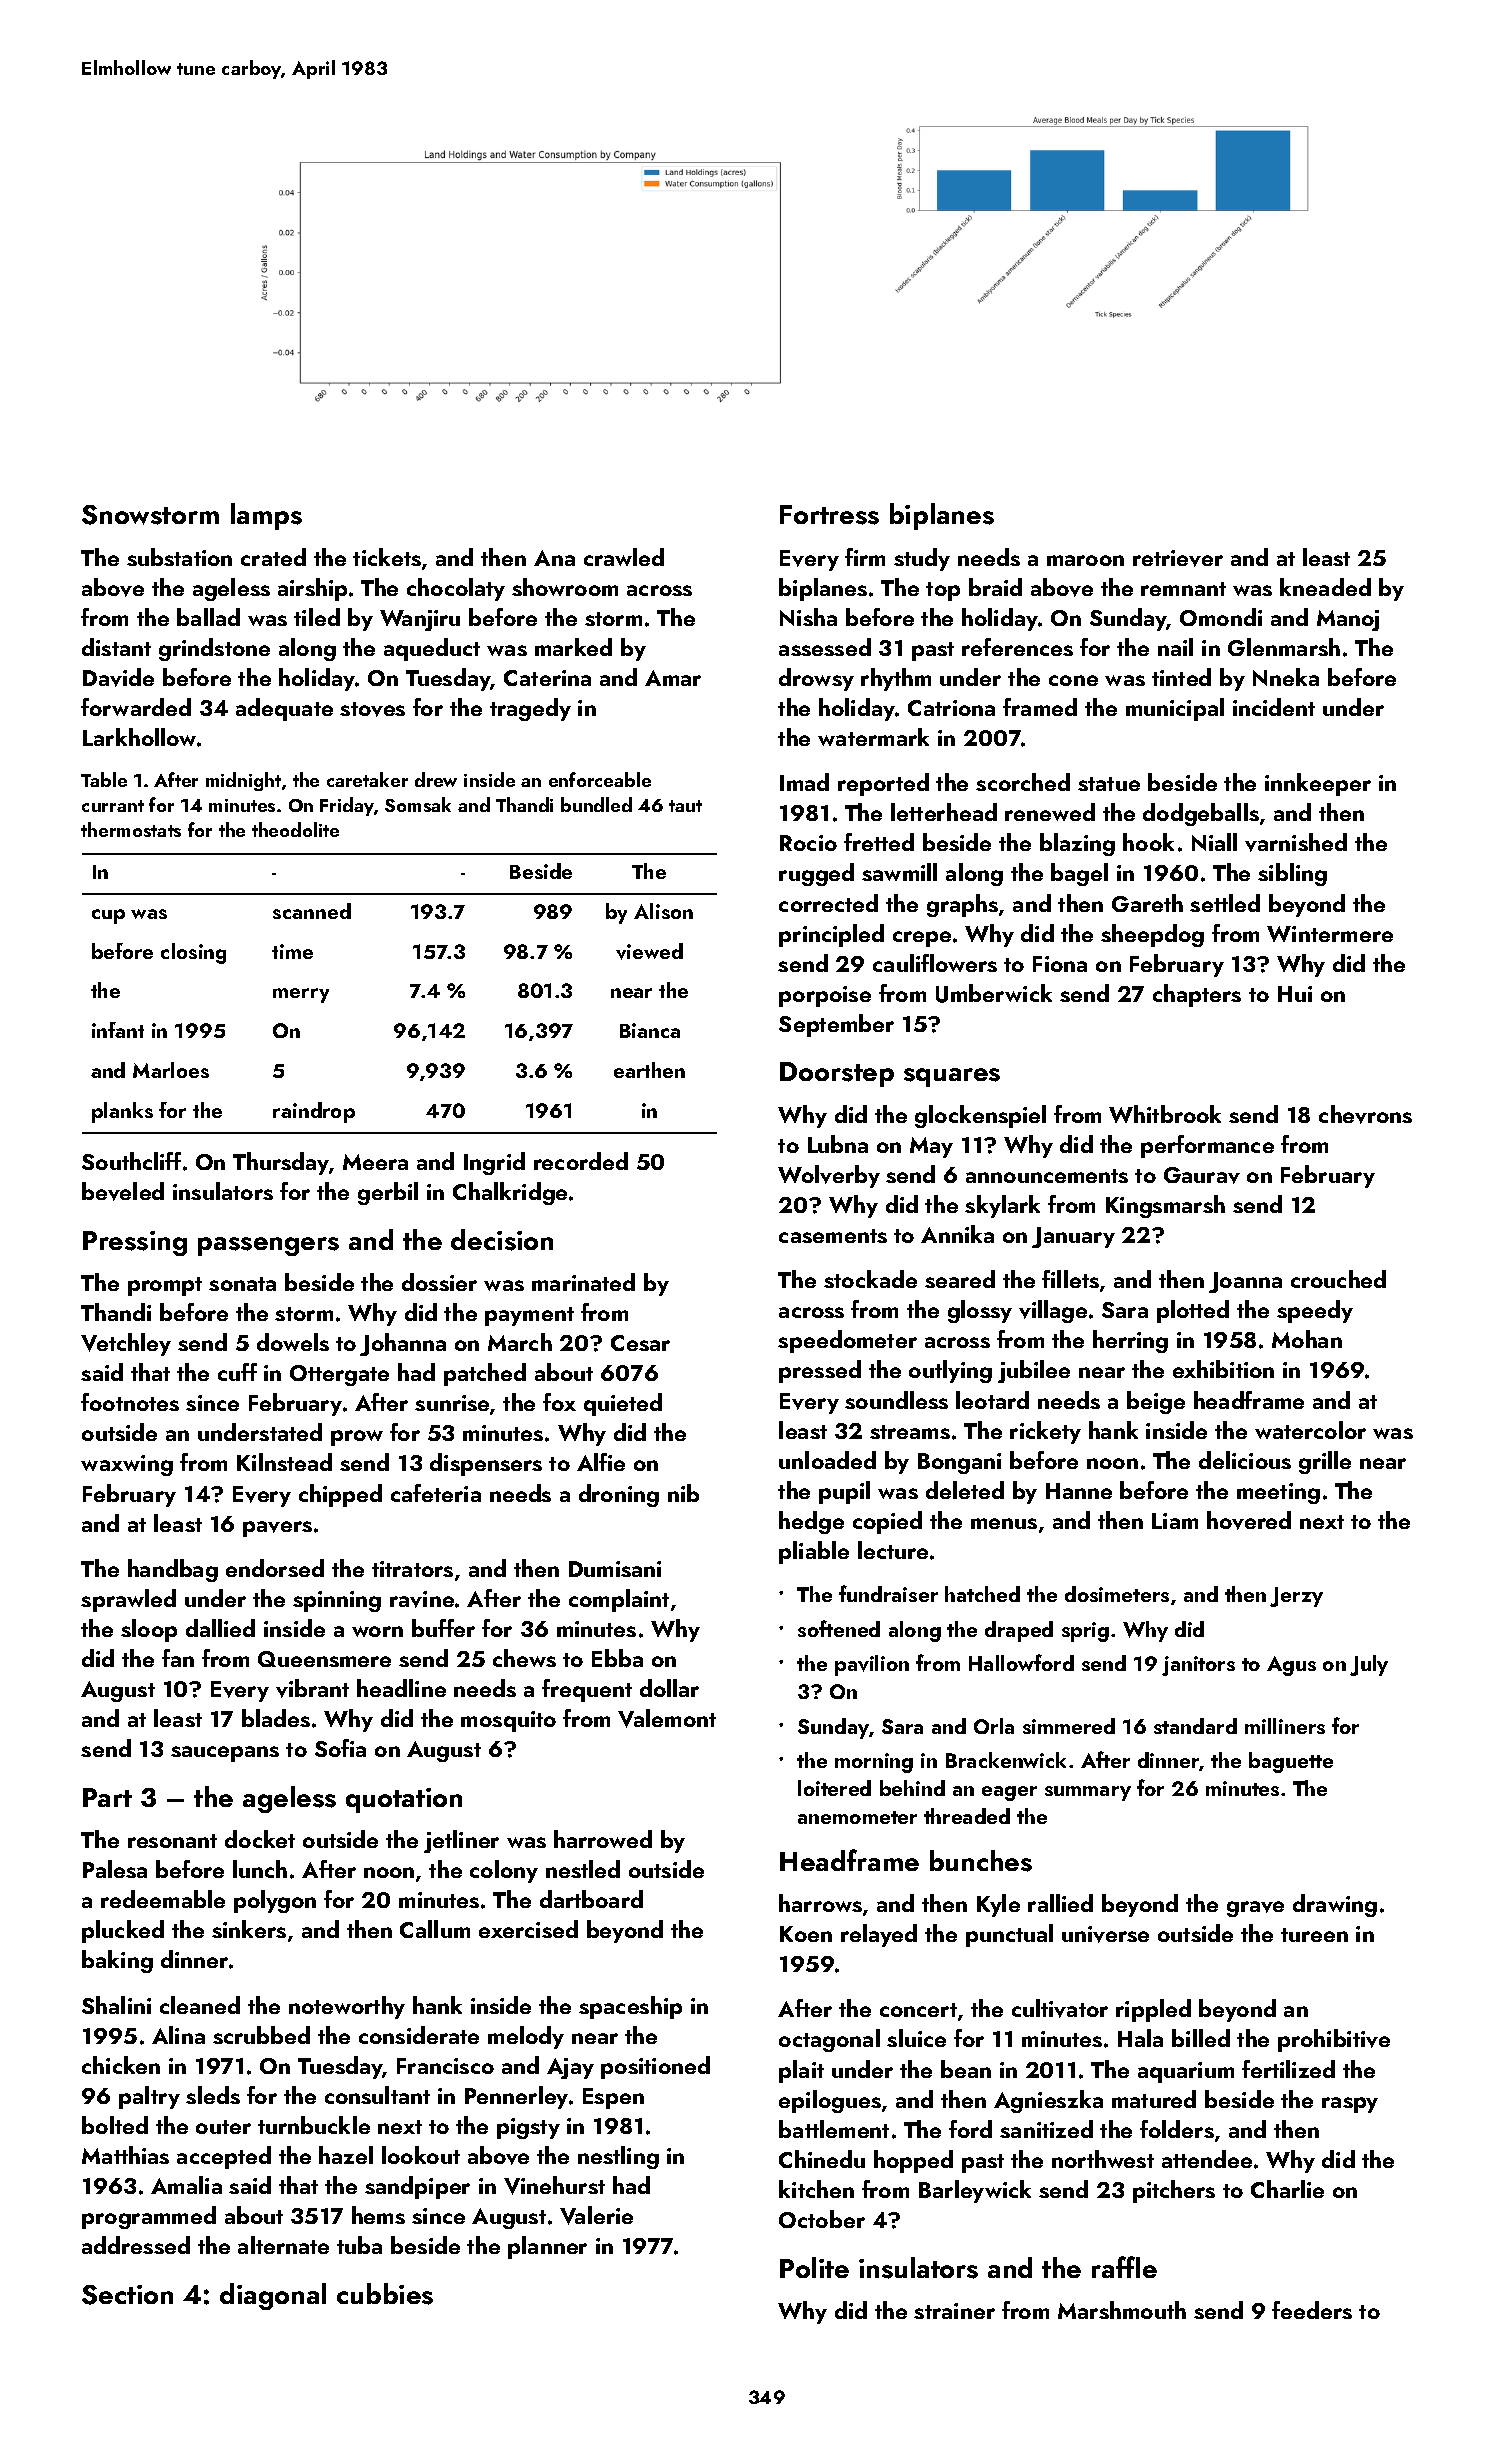 The height and width of the screenshot is (2464, 1496). What do you see at coordinates (833, 1236) in the screenshot?
I see `casements` at bounding box center [833, 1236].
